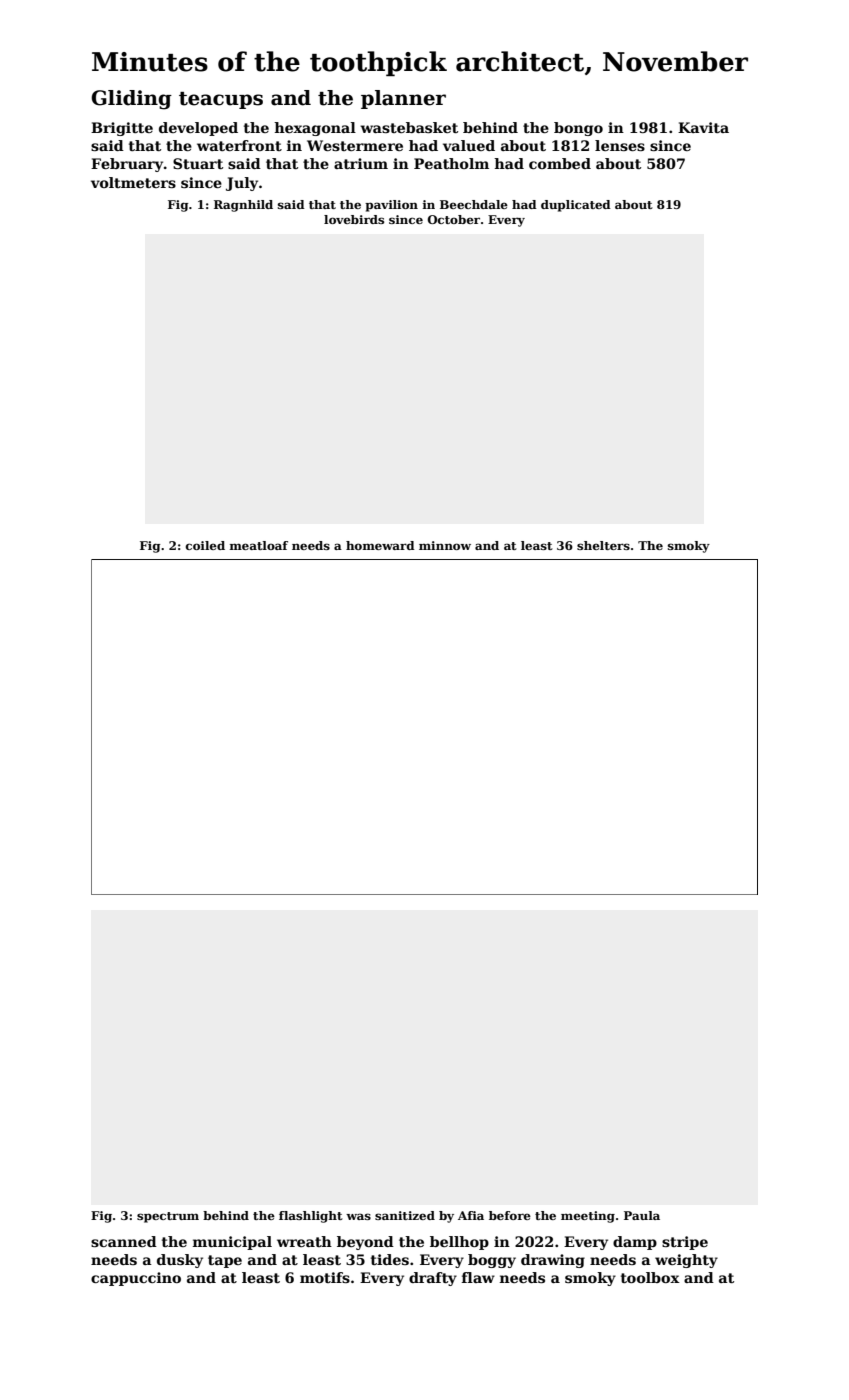  What do you see at coordinates (603, 545) in the screenshot?
I see `shelters` at bounding box center [603, 545].
